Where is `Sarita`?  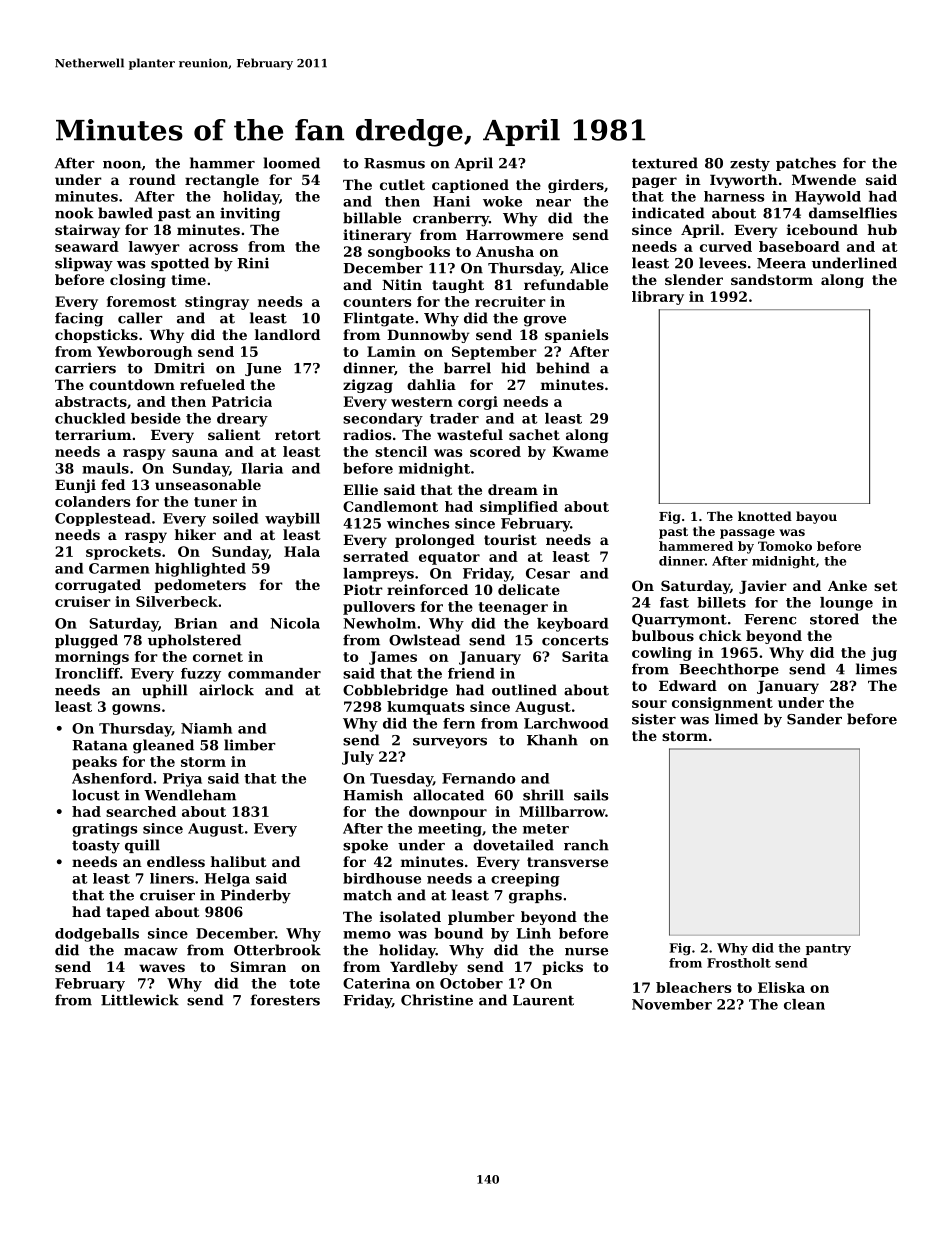
Sarita is located at coordinates (585, 656).
